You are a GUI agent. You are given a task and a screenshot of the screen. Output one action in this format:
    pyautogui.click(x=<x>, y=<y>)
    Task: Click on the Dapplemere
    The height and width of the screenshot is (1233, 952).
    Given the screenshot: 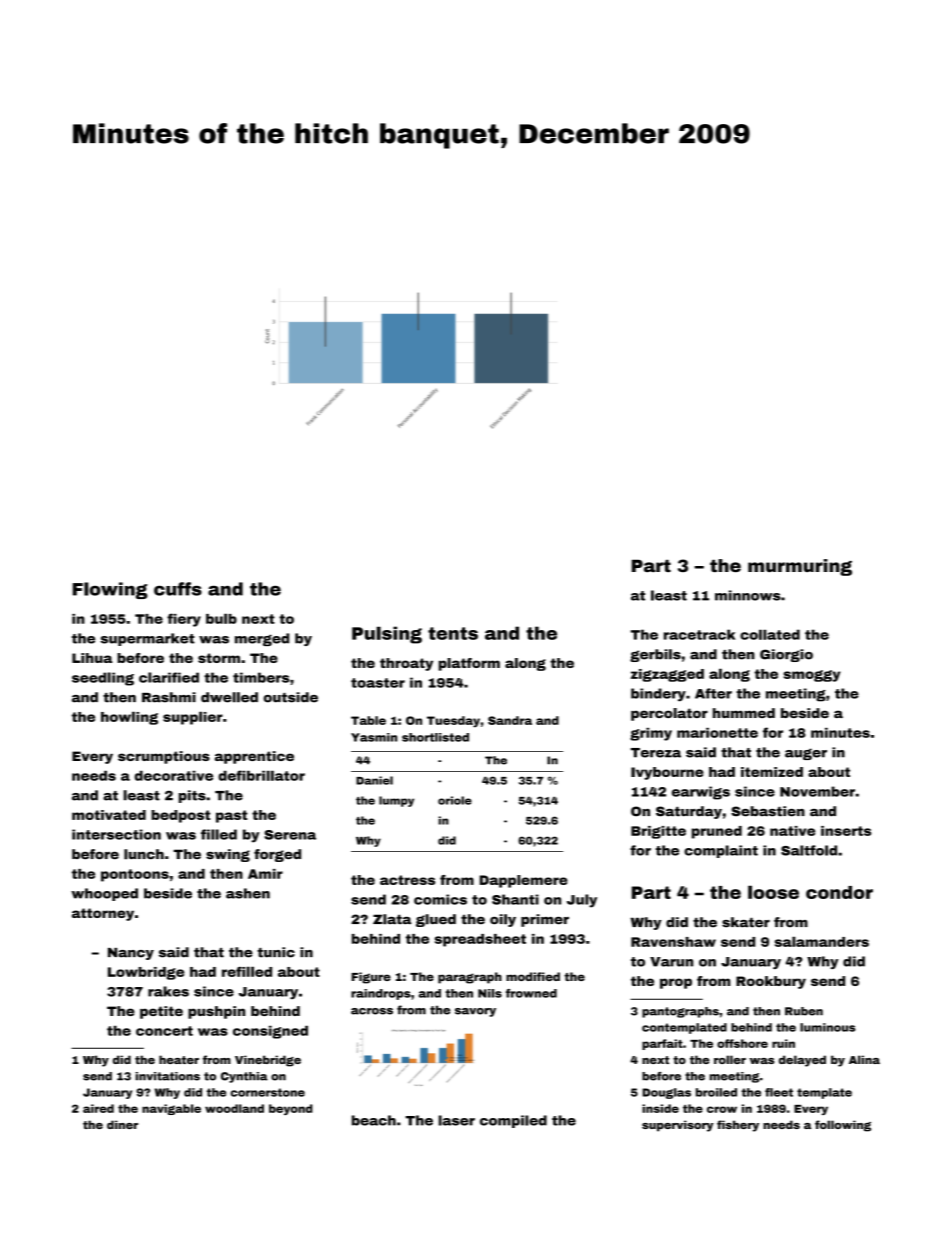 What is the action you would take?
    pyautogui.click(x=524, y=881)
